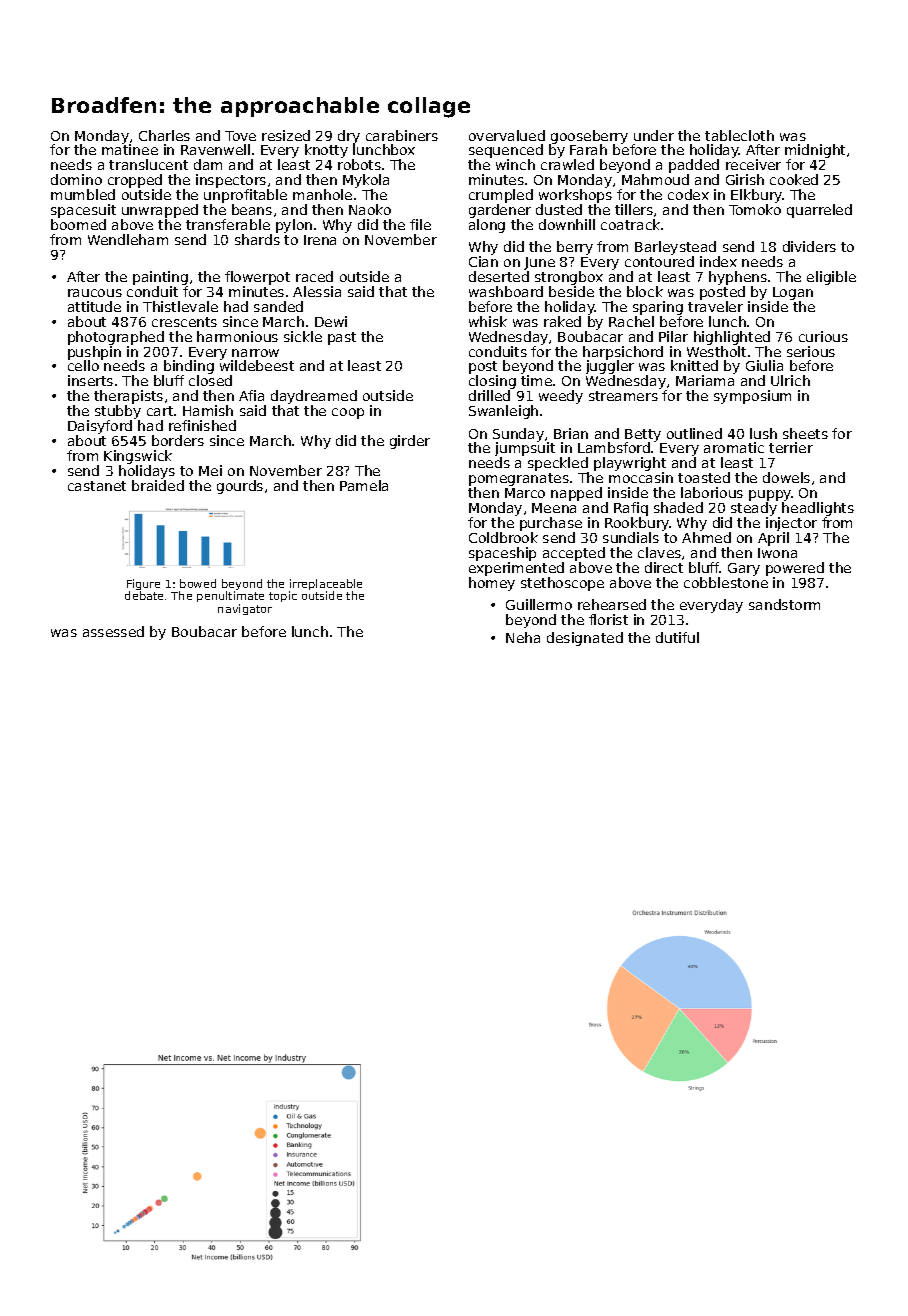 The width and height of the document is (908, 1316). What do you see at coordinates (558, 464) in the document?
I see `speckled` at bounding box center [558, 464].
